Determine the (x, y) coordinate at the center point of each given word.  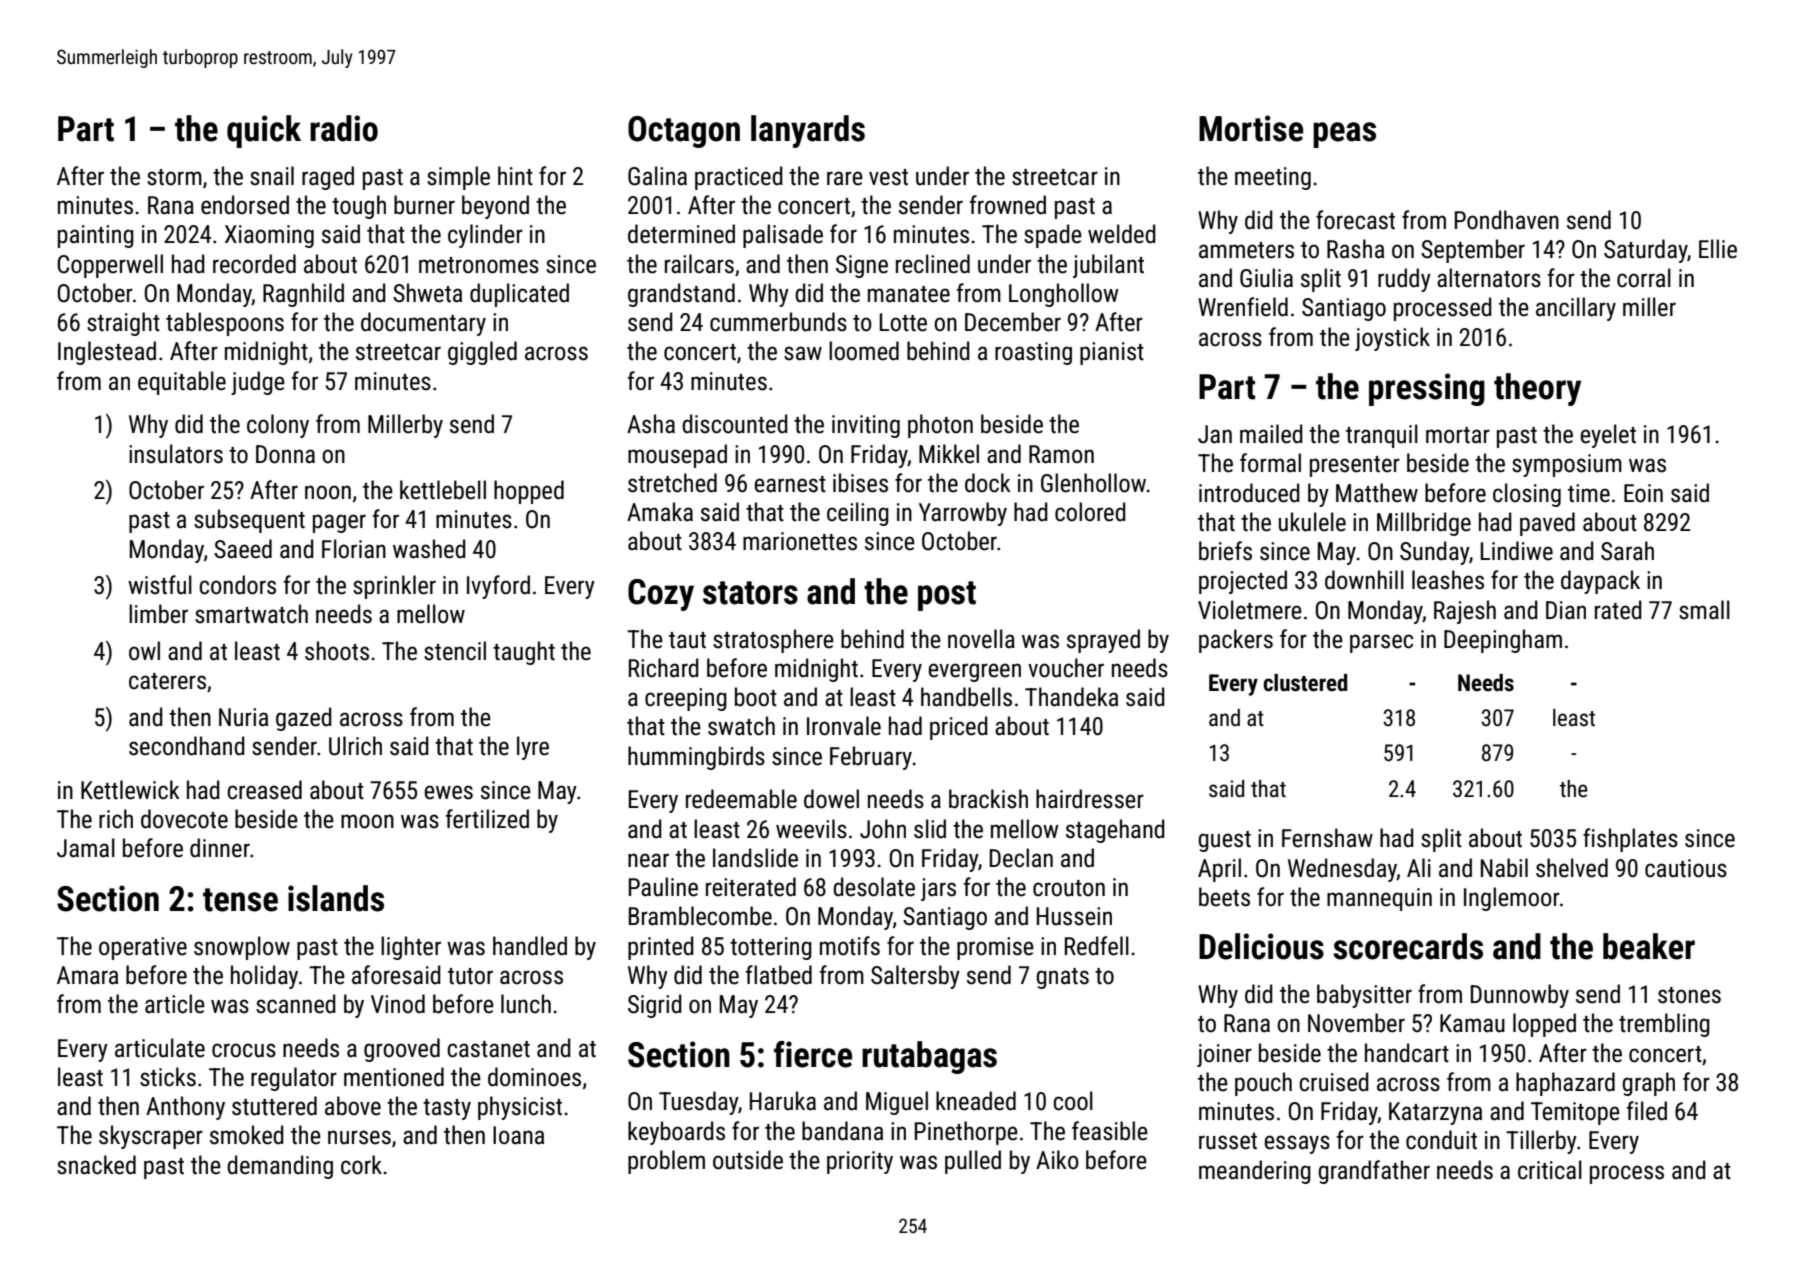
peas (1344, 135)
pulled (973, 1162)
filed (1646, 1111)
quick (264, 131)
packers (1236, 641)
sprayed (1103, 641)
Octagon (684, 132)
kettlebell (443, 490)
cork (361, 1165)
